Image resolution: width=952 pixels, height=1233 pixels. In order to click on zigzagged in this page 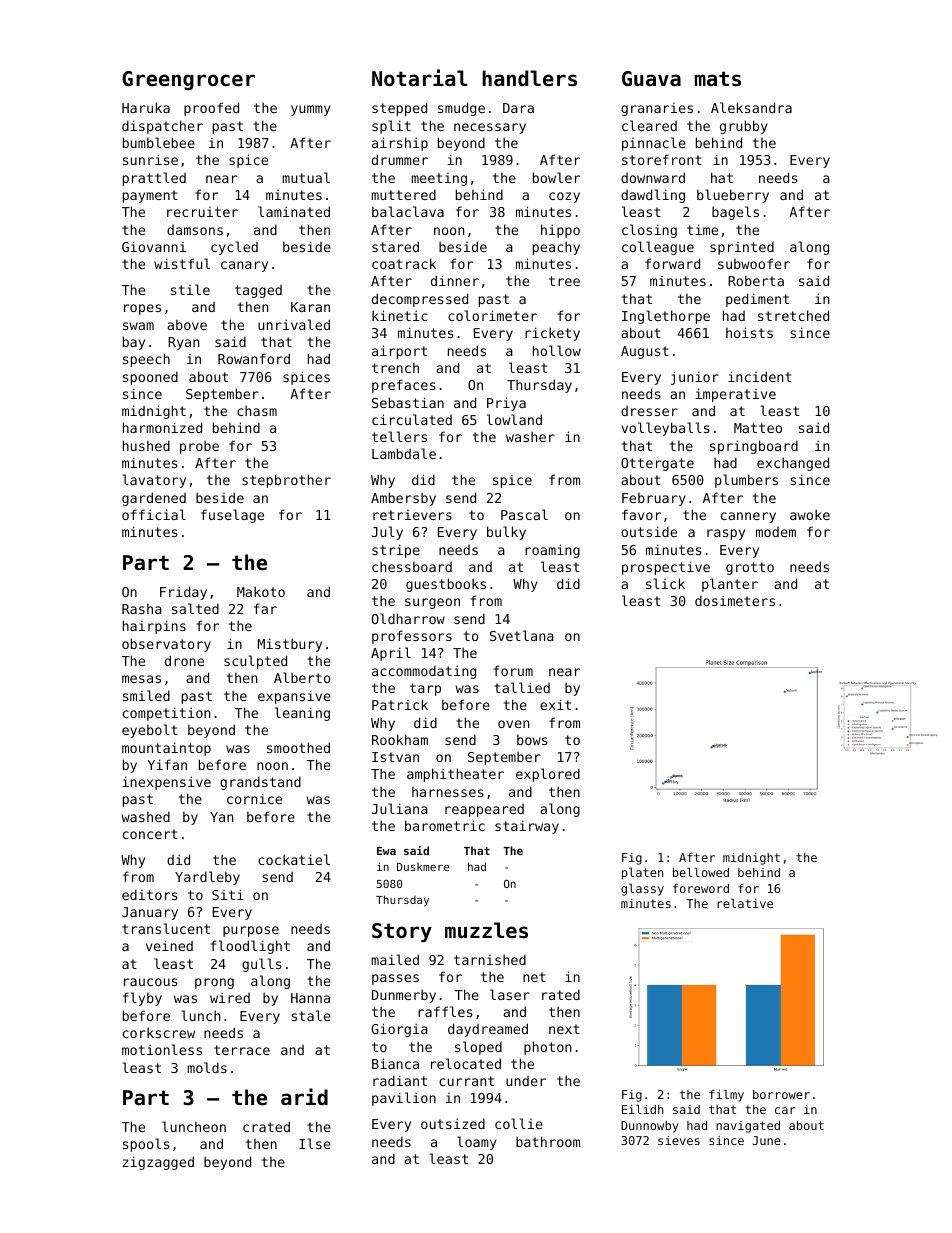, I will do `click(158, 1163)`.
